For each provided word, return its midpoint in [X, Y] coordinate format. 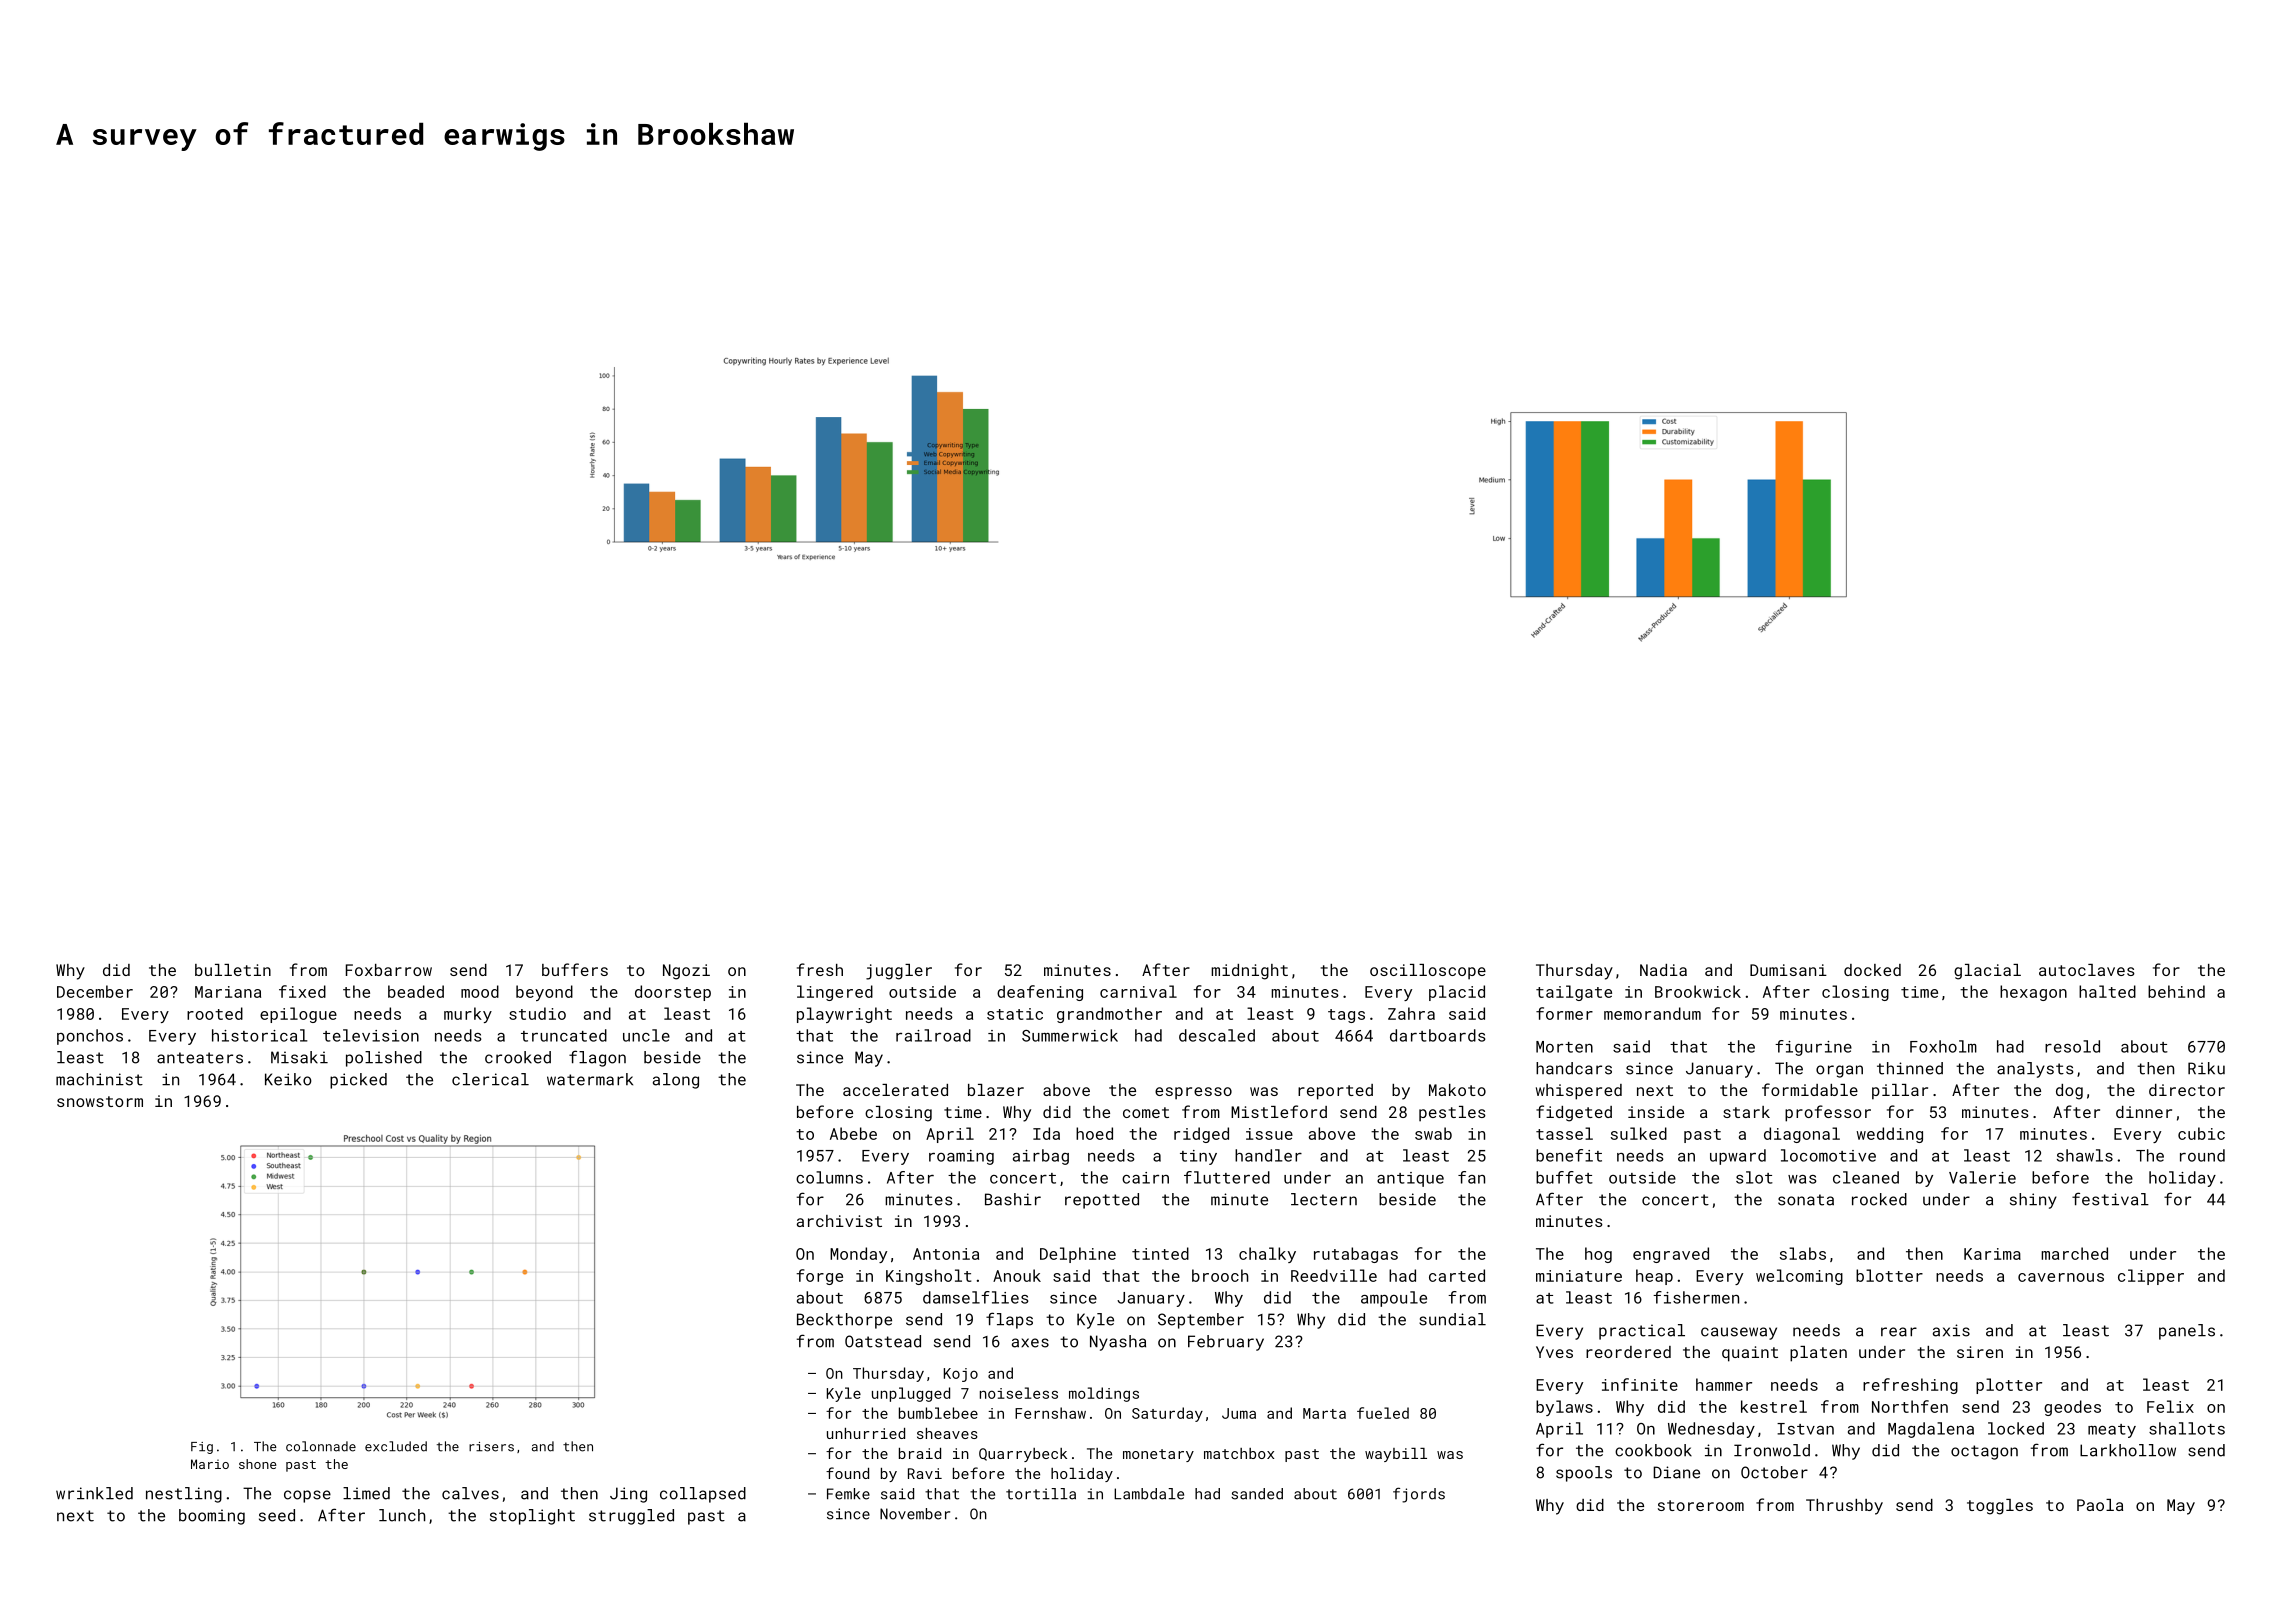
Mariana [228, 992]
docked [1872, 970]
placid [1457, 993]
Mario [210, 1464]
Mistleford [1279, 1111]
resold [2072, 1046]
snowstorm [100, 1101]
